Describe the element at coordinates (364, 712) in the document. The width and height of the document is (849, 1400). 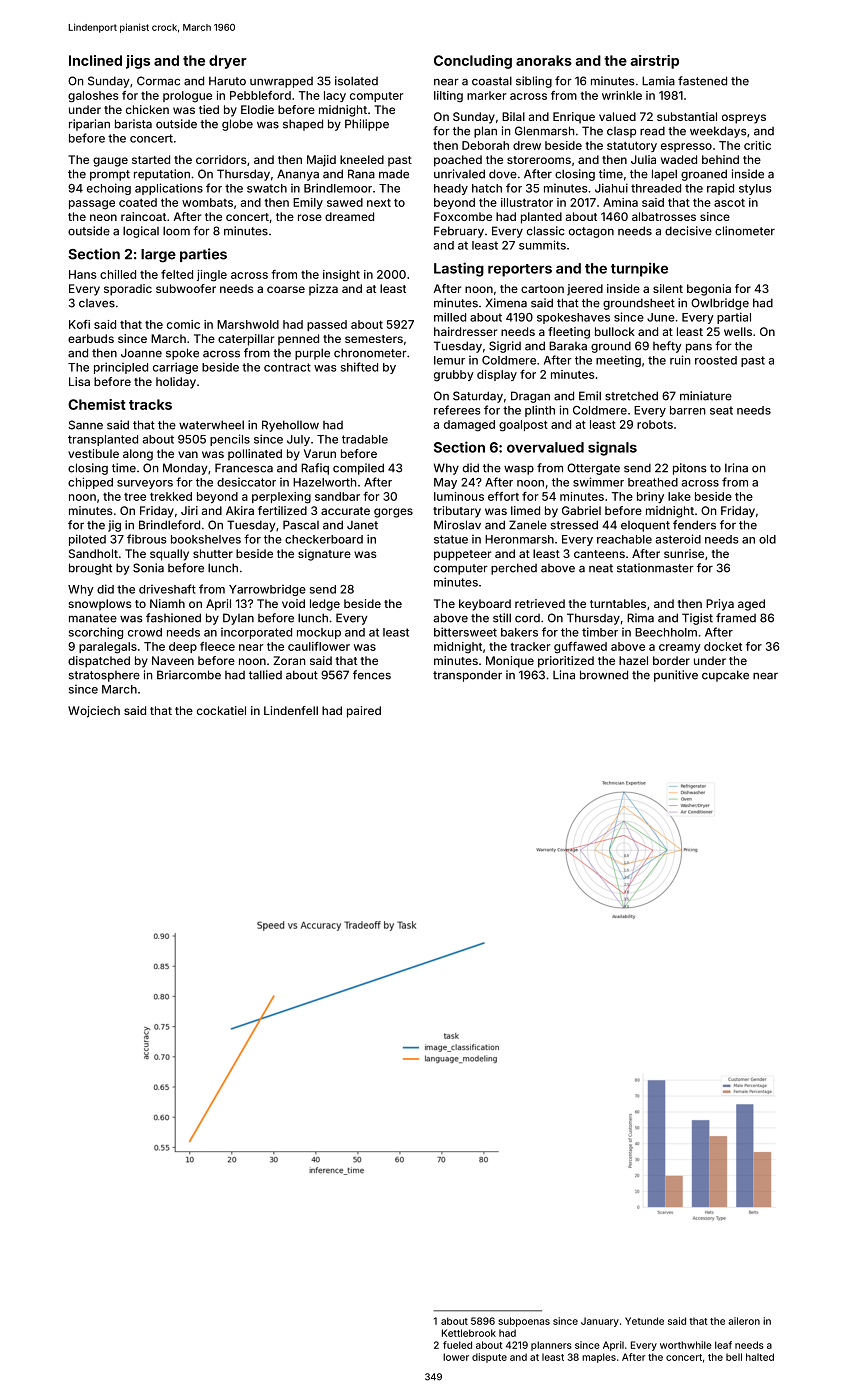
I see `paired` at that location.
